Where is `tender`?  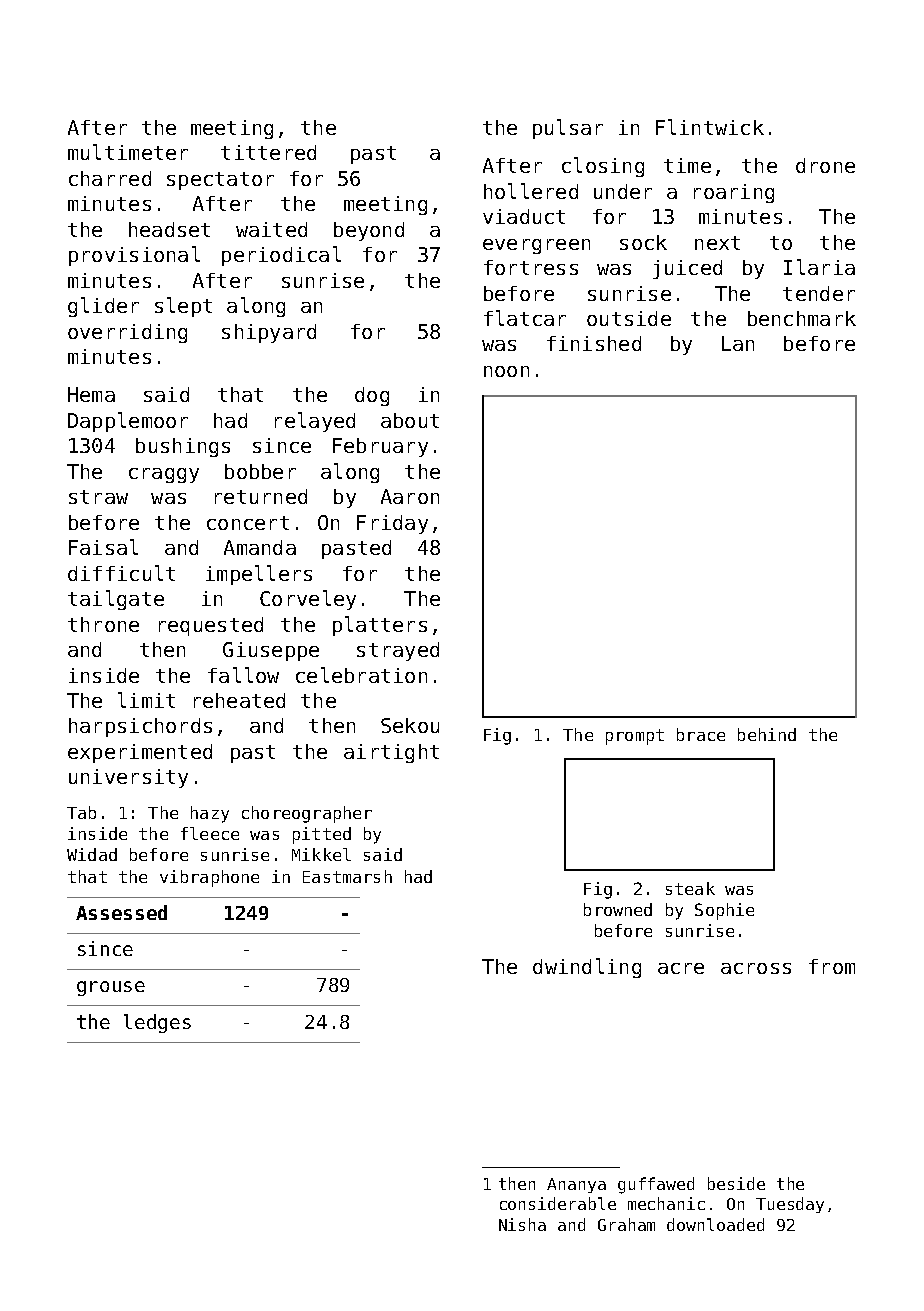
tender is located at coordinates (819, 293).
